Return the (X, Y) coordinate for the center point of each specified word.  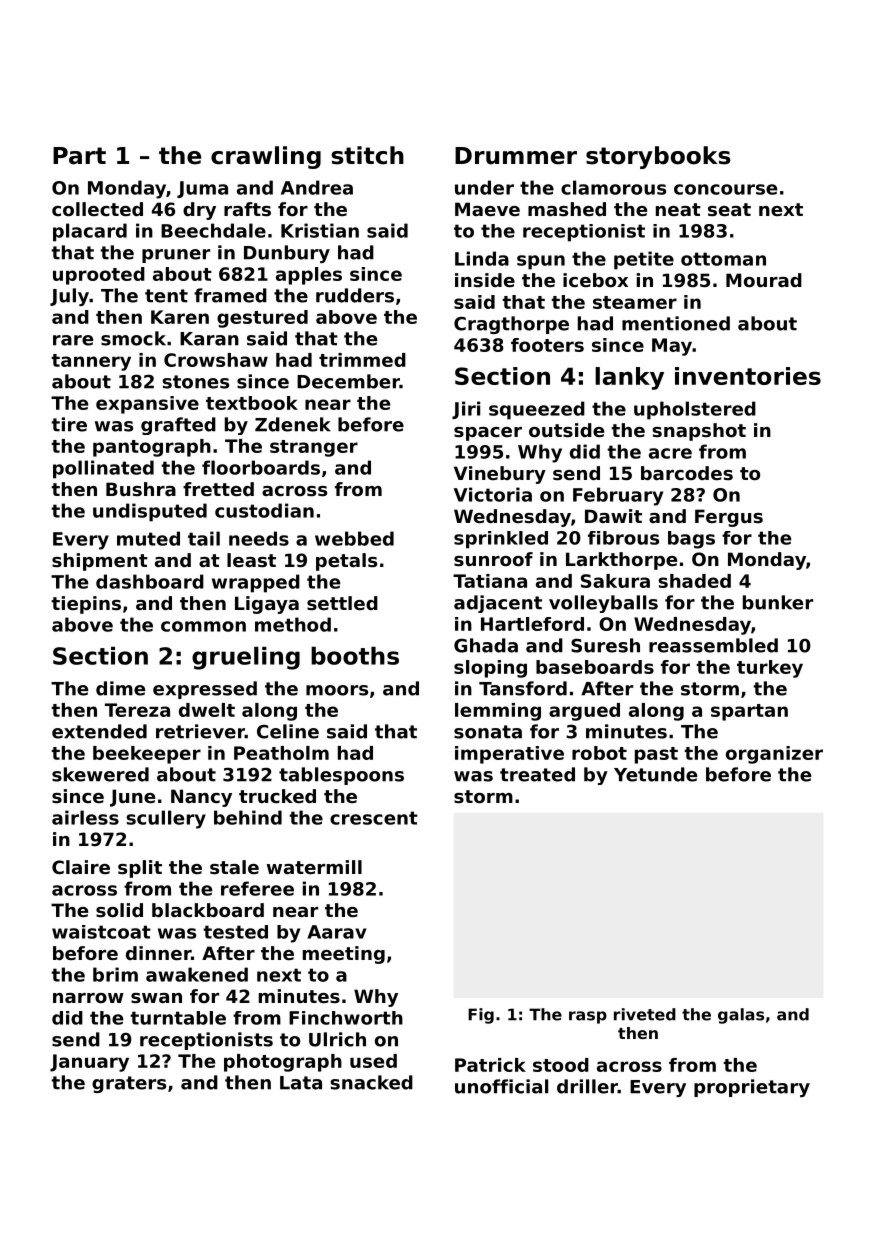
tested (235, 932)
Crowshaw (216, 360)
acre (670, 453)
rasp (588, 1017)
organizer (774, 755)
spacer (488, 434)
